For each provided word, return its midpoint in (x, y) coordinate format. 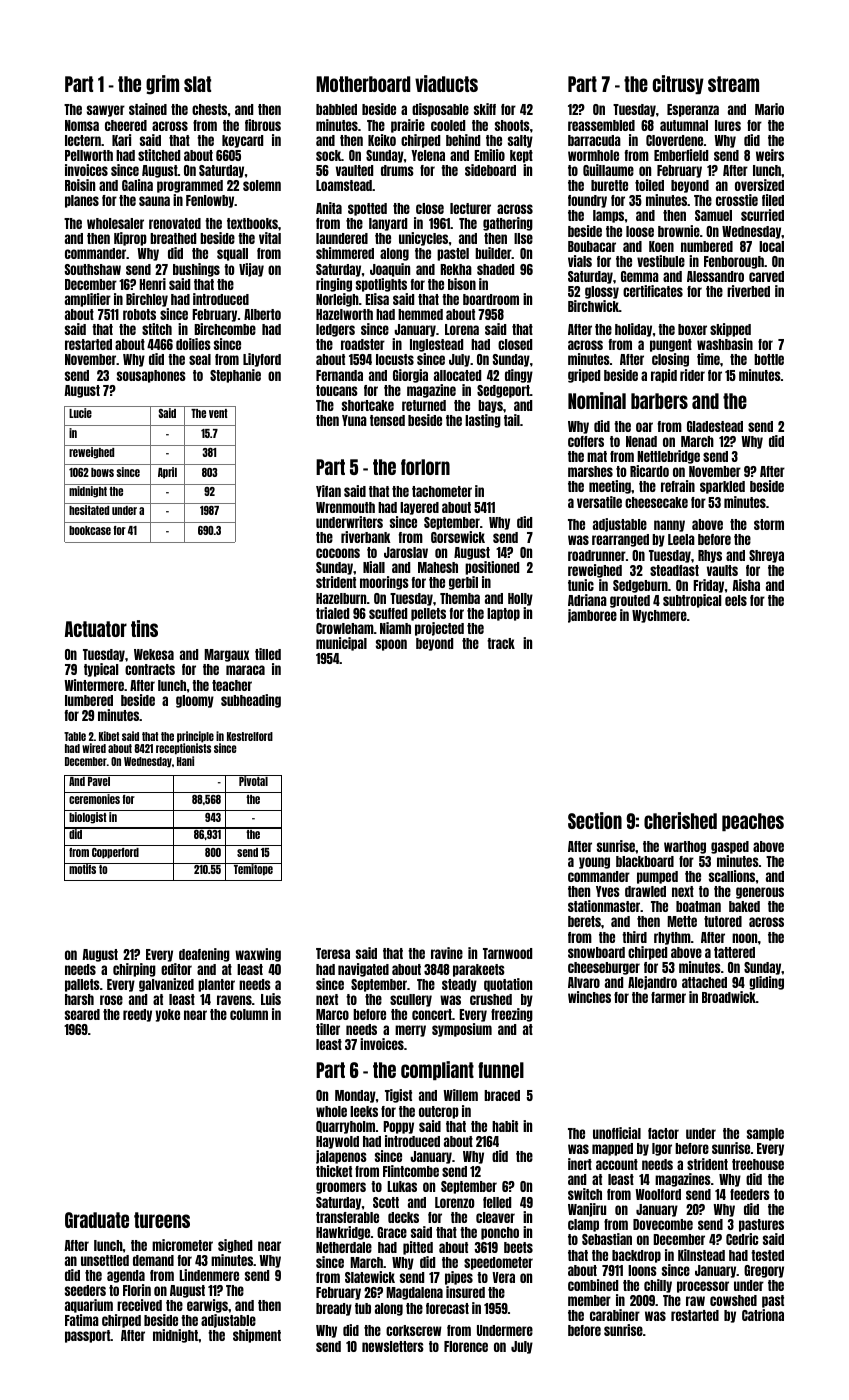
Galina (137, 185)
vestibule (661, 261)
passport (87, 1336)
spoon (391, 645)
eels (736, 600)
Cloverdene (674, 140)
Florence (466, 1346)
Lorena (462, 329)
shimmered (345, 253)
